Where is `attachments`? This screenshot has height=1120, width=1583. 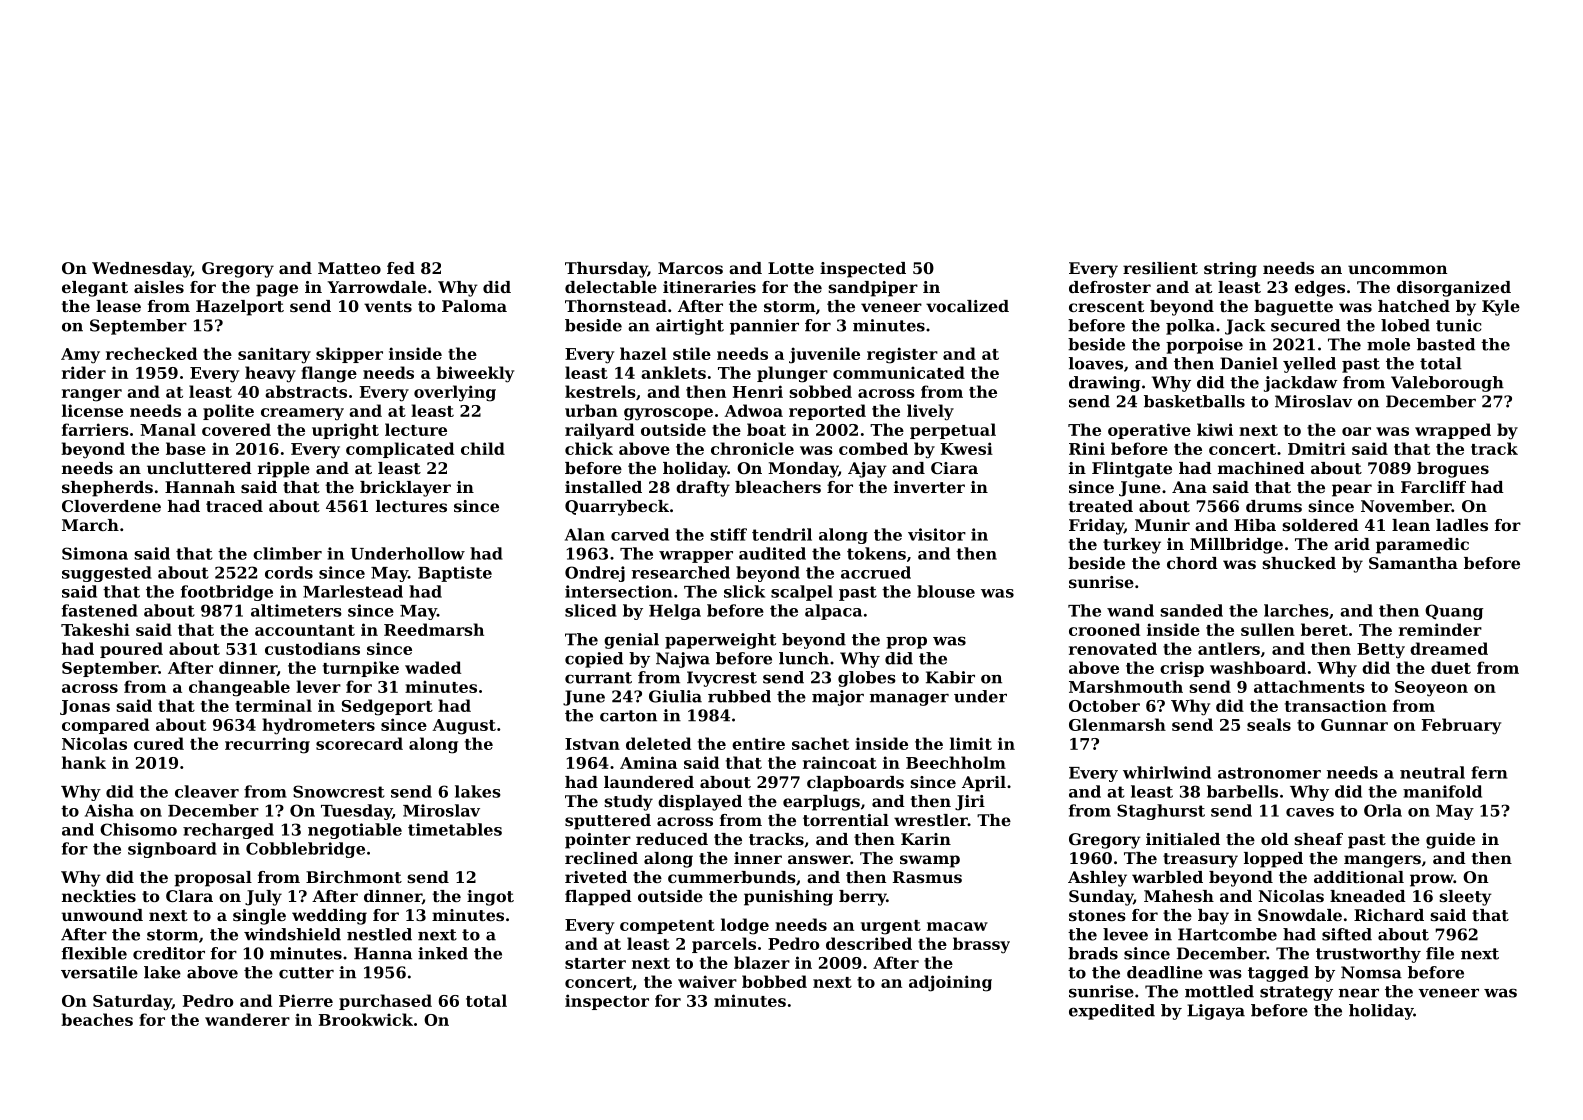
attachments is located at coordinates (1309, 686).
